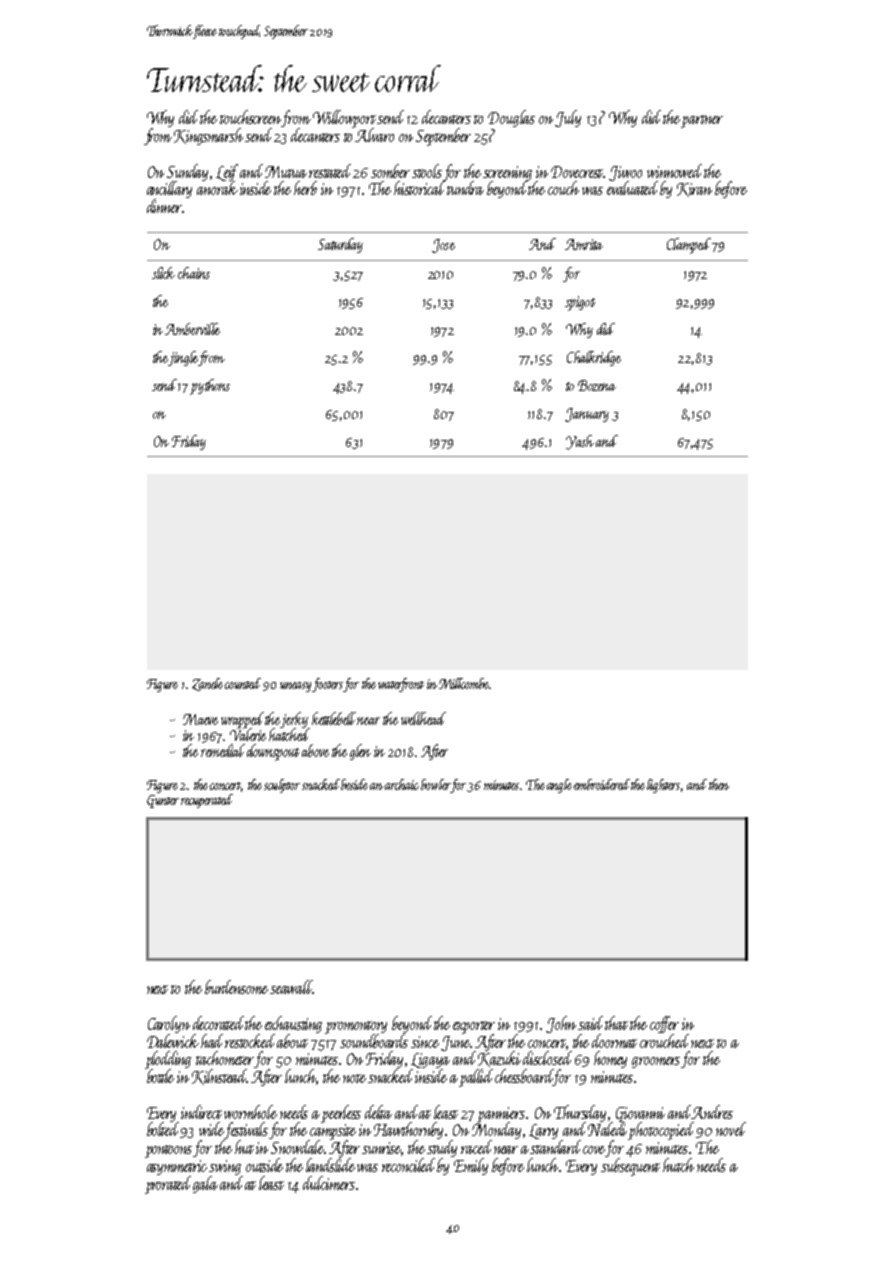  I want to click on soundboards, so click(374, 1041).
